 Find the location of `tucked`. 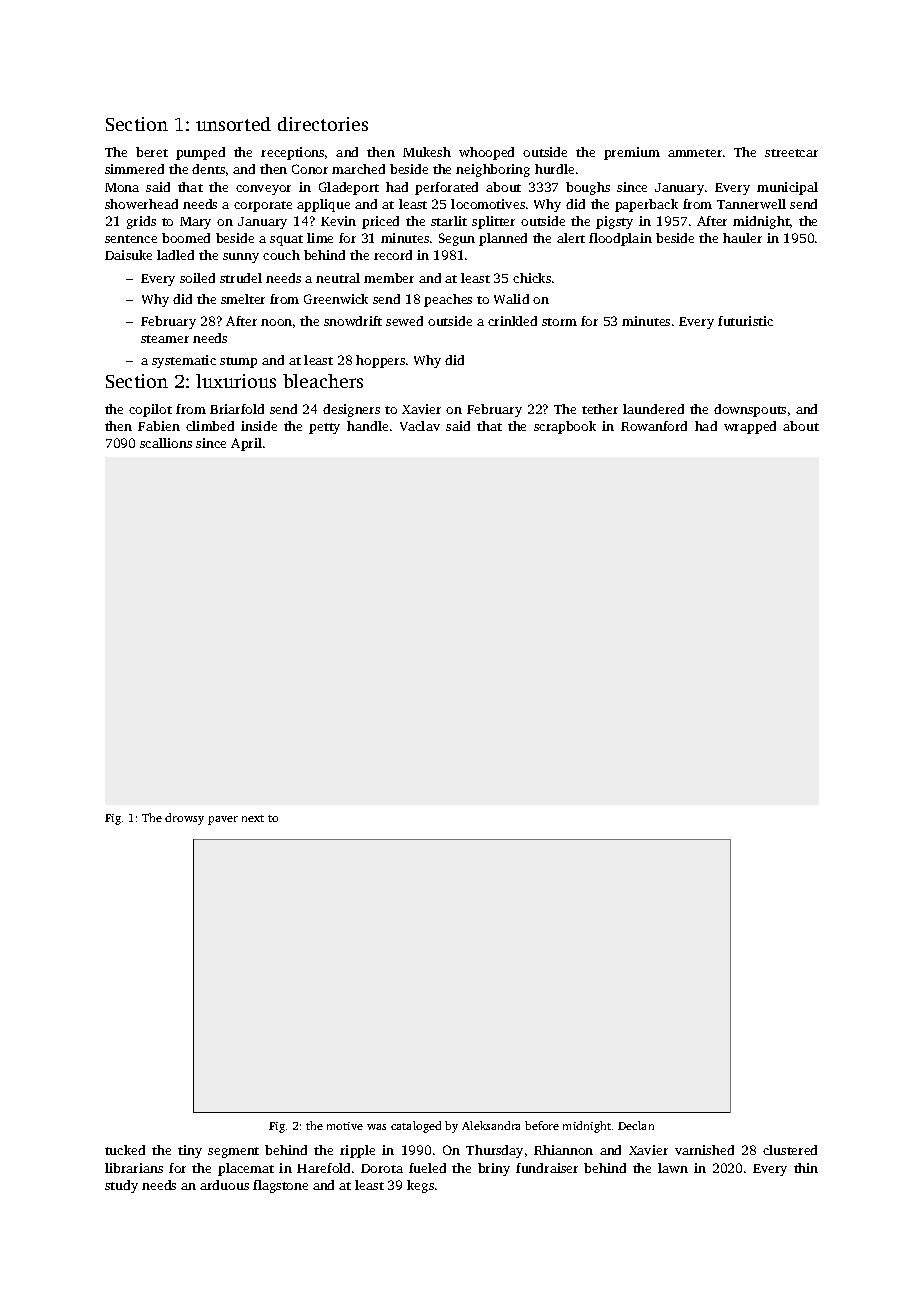

tucked is located at coordinates (125, 1150).
